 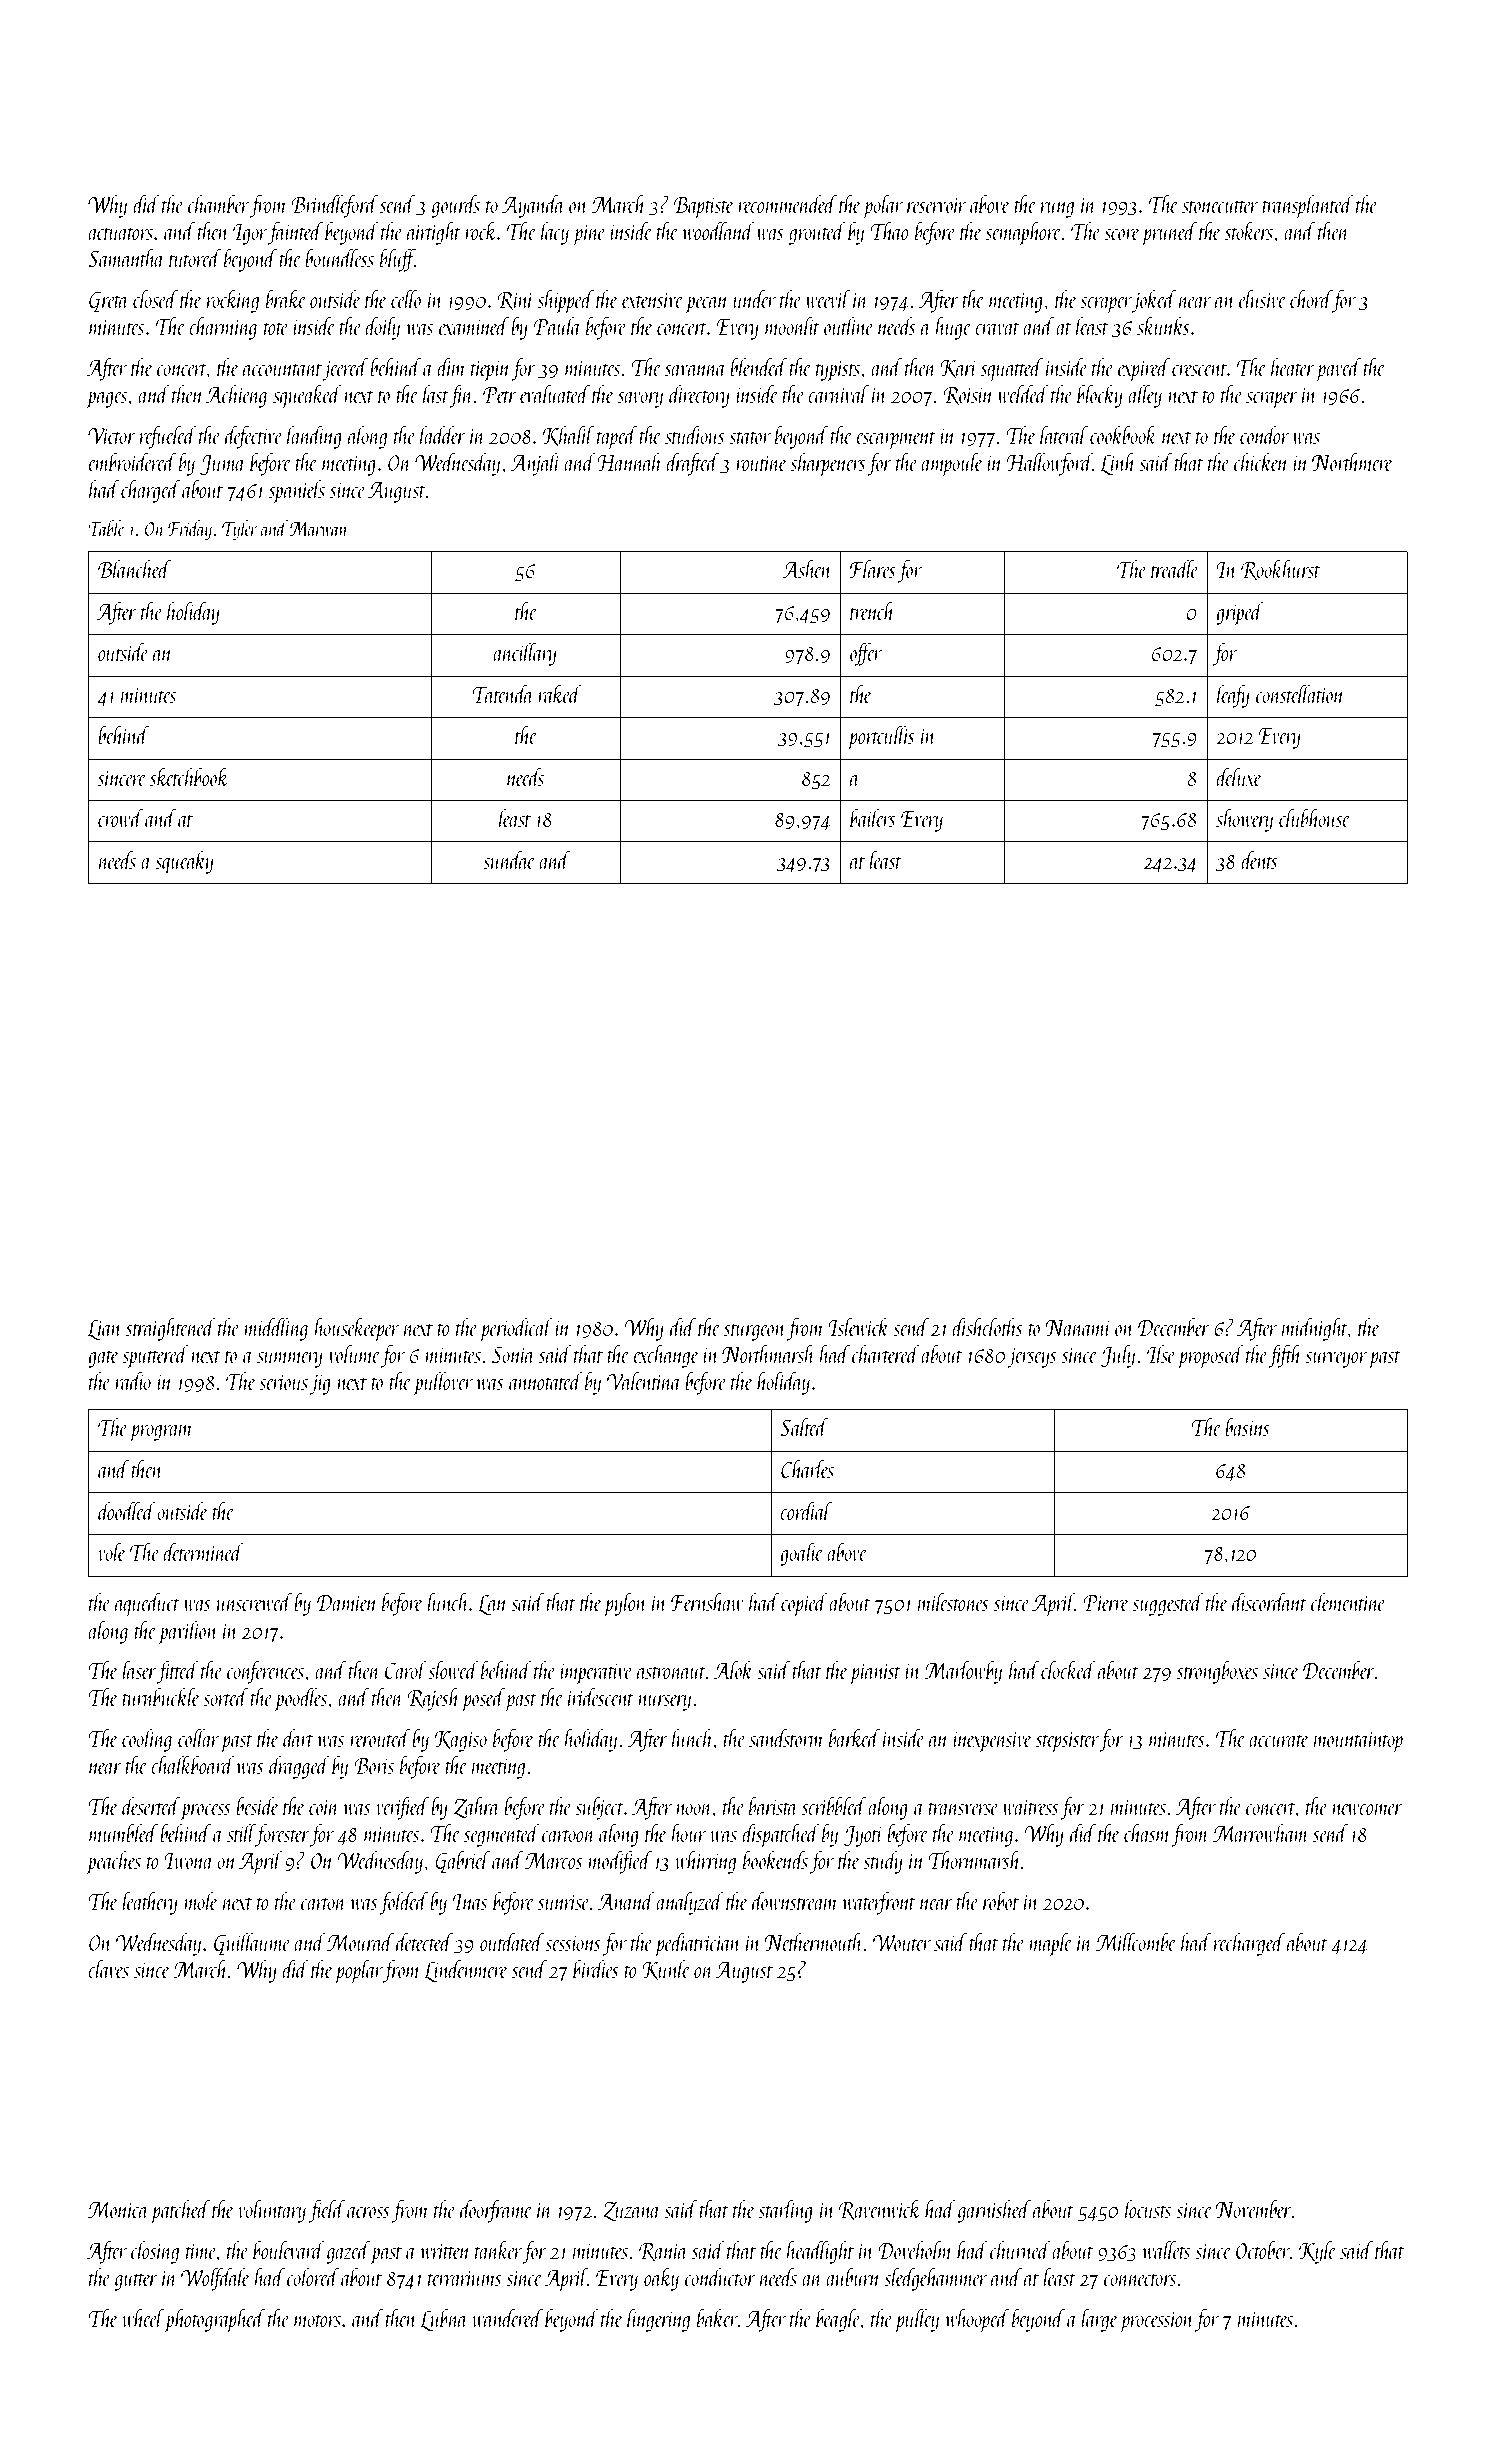 I want to click on Salted, so click(x=804, y=1427).
